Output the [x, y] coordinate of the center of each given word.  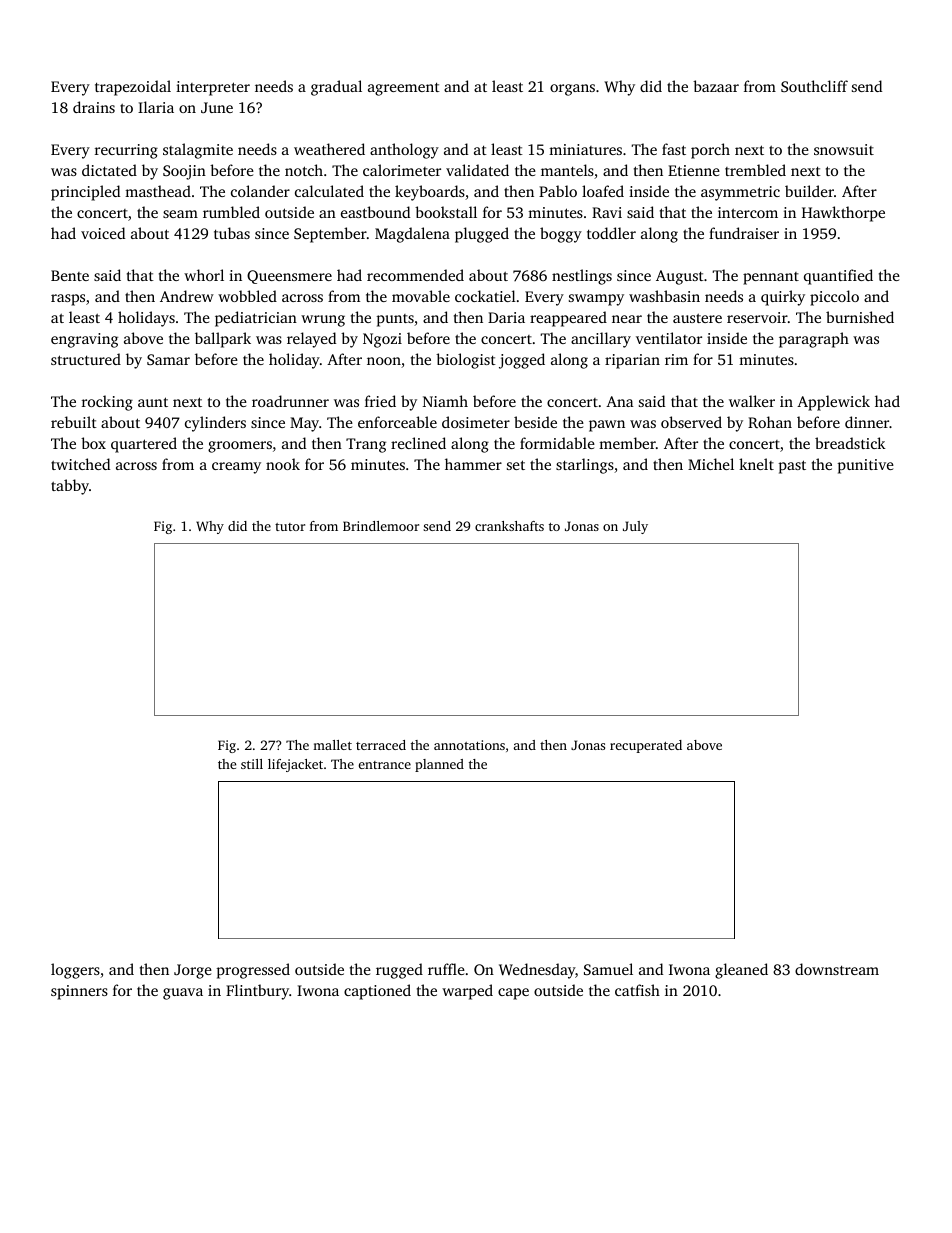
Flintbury [257, 992]
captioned [377, 992]
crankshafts [509, 526]
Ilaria [156, 107]
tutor [290, 527]
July [635, 527]
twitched [80, 464]
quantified [838, 277]
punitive [866, 466]
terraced [381, 745]
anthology [404, 151]
